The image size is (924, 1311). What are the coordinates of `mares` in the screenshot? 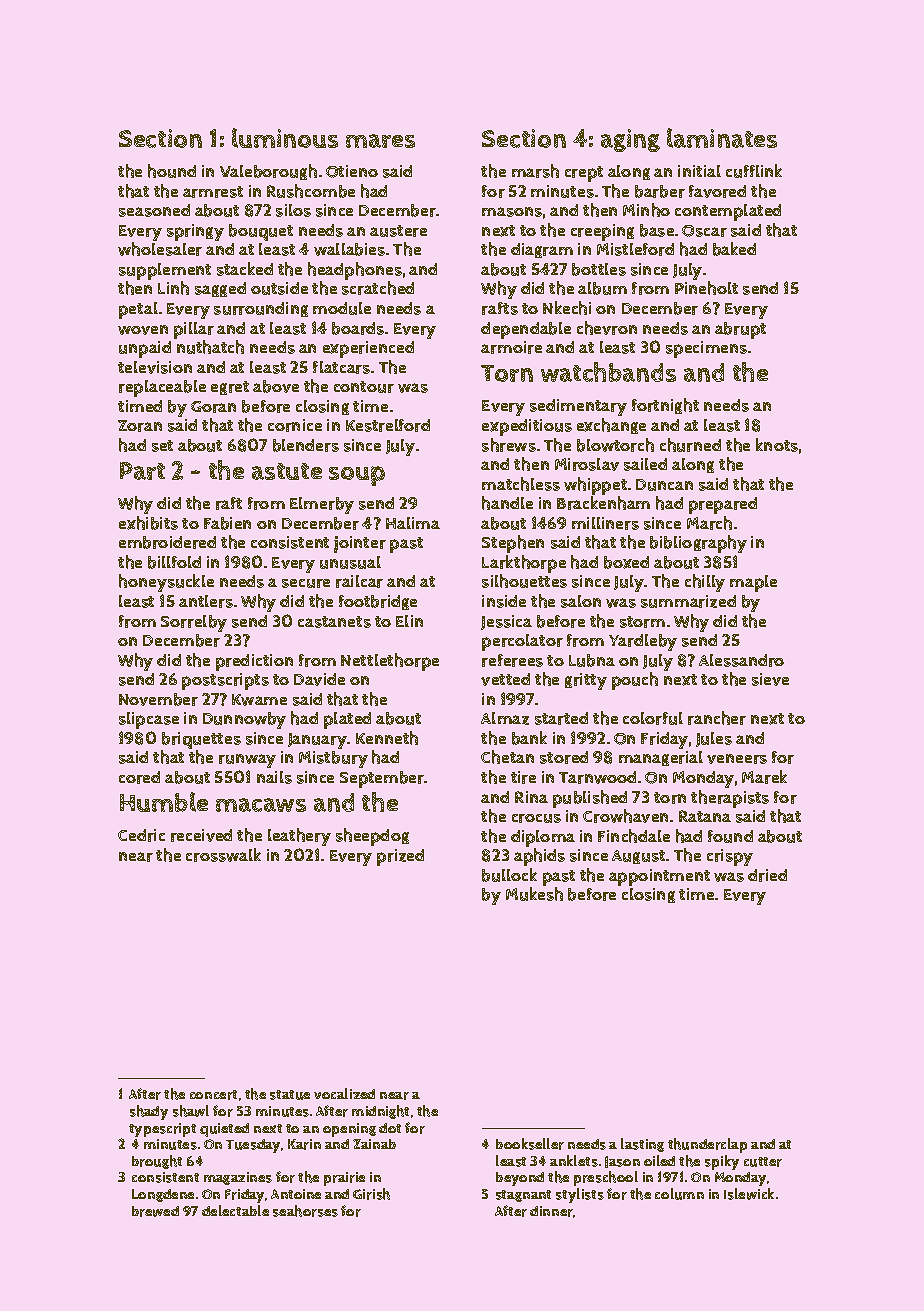 It's located at (380, 141).
